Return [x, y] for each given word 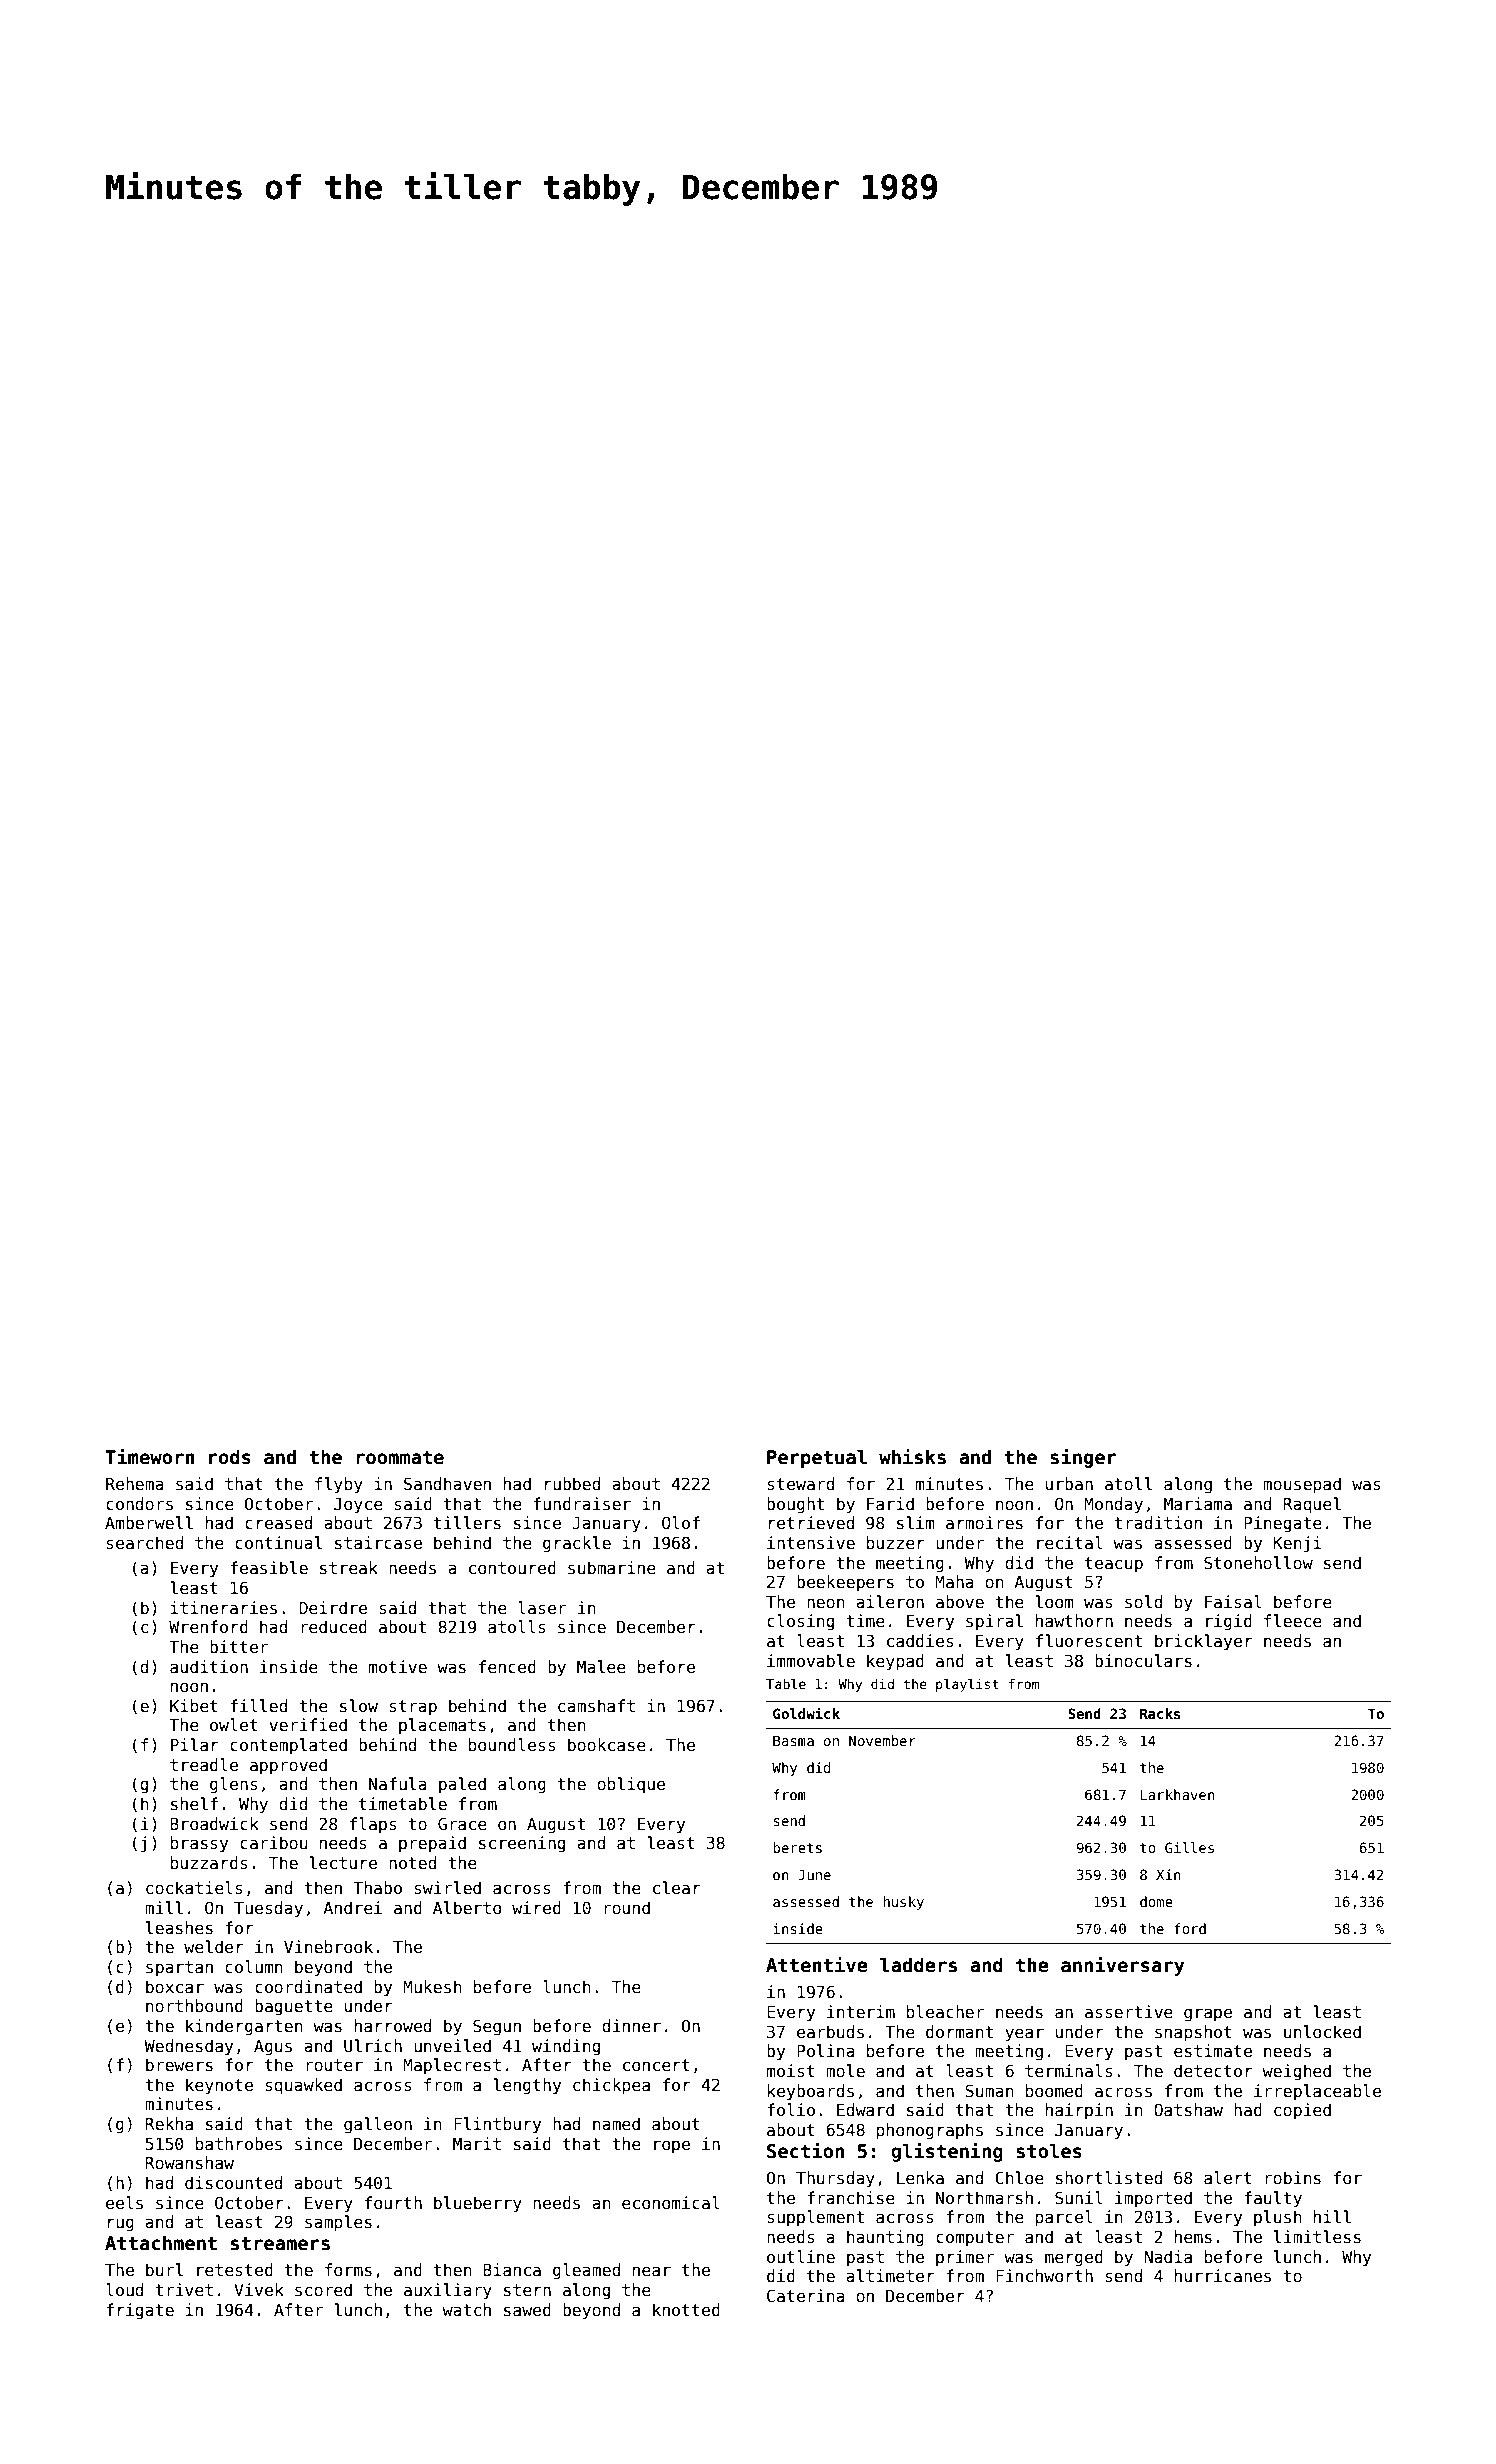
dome [1156, 1901]
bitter [239, 1647]
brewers [179, 2065]
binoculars [1143, 1661]
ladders [918, 1965]
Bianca [512, 2270]
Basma [793, 1740]
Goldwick [806, 1713]
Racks [1160, 1713]
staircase [378, 1543]
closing [800, 1622]
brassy [199, 1844]
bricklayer [1204, 1642]
